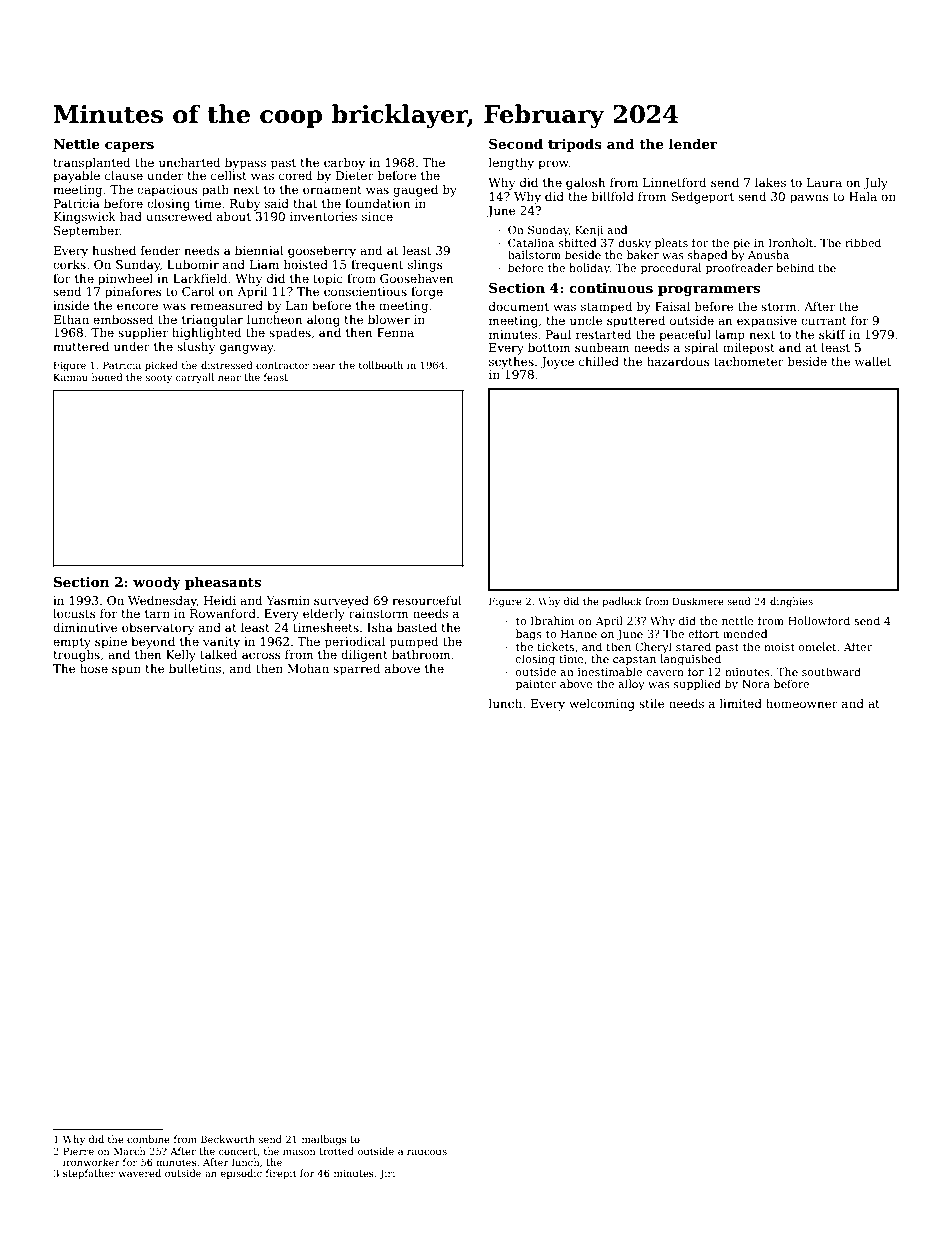  Describe the element at coordinates (387, 1174) in the screenshot. I see `Jiri` at that location.
